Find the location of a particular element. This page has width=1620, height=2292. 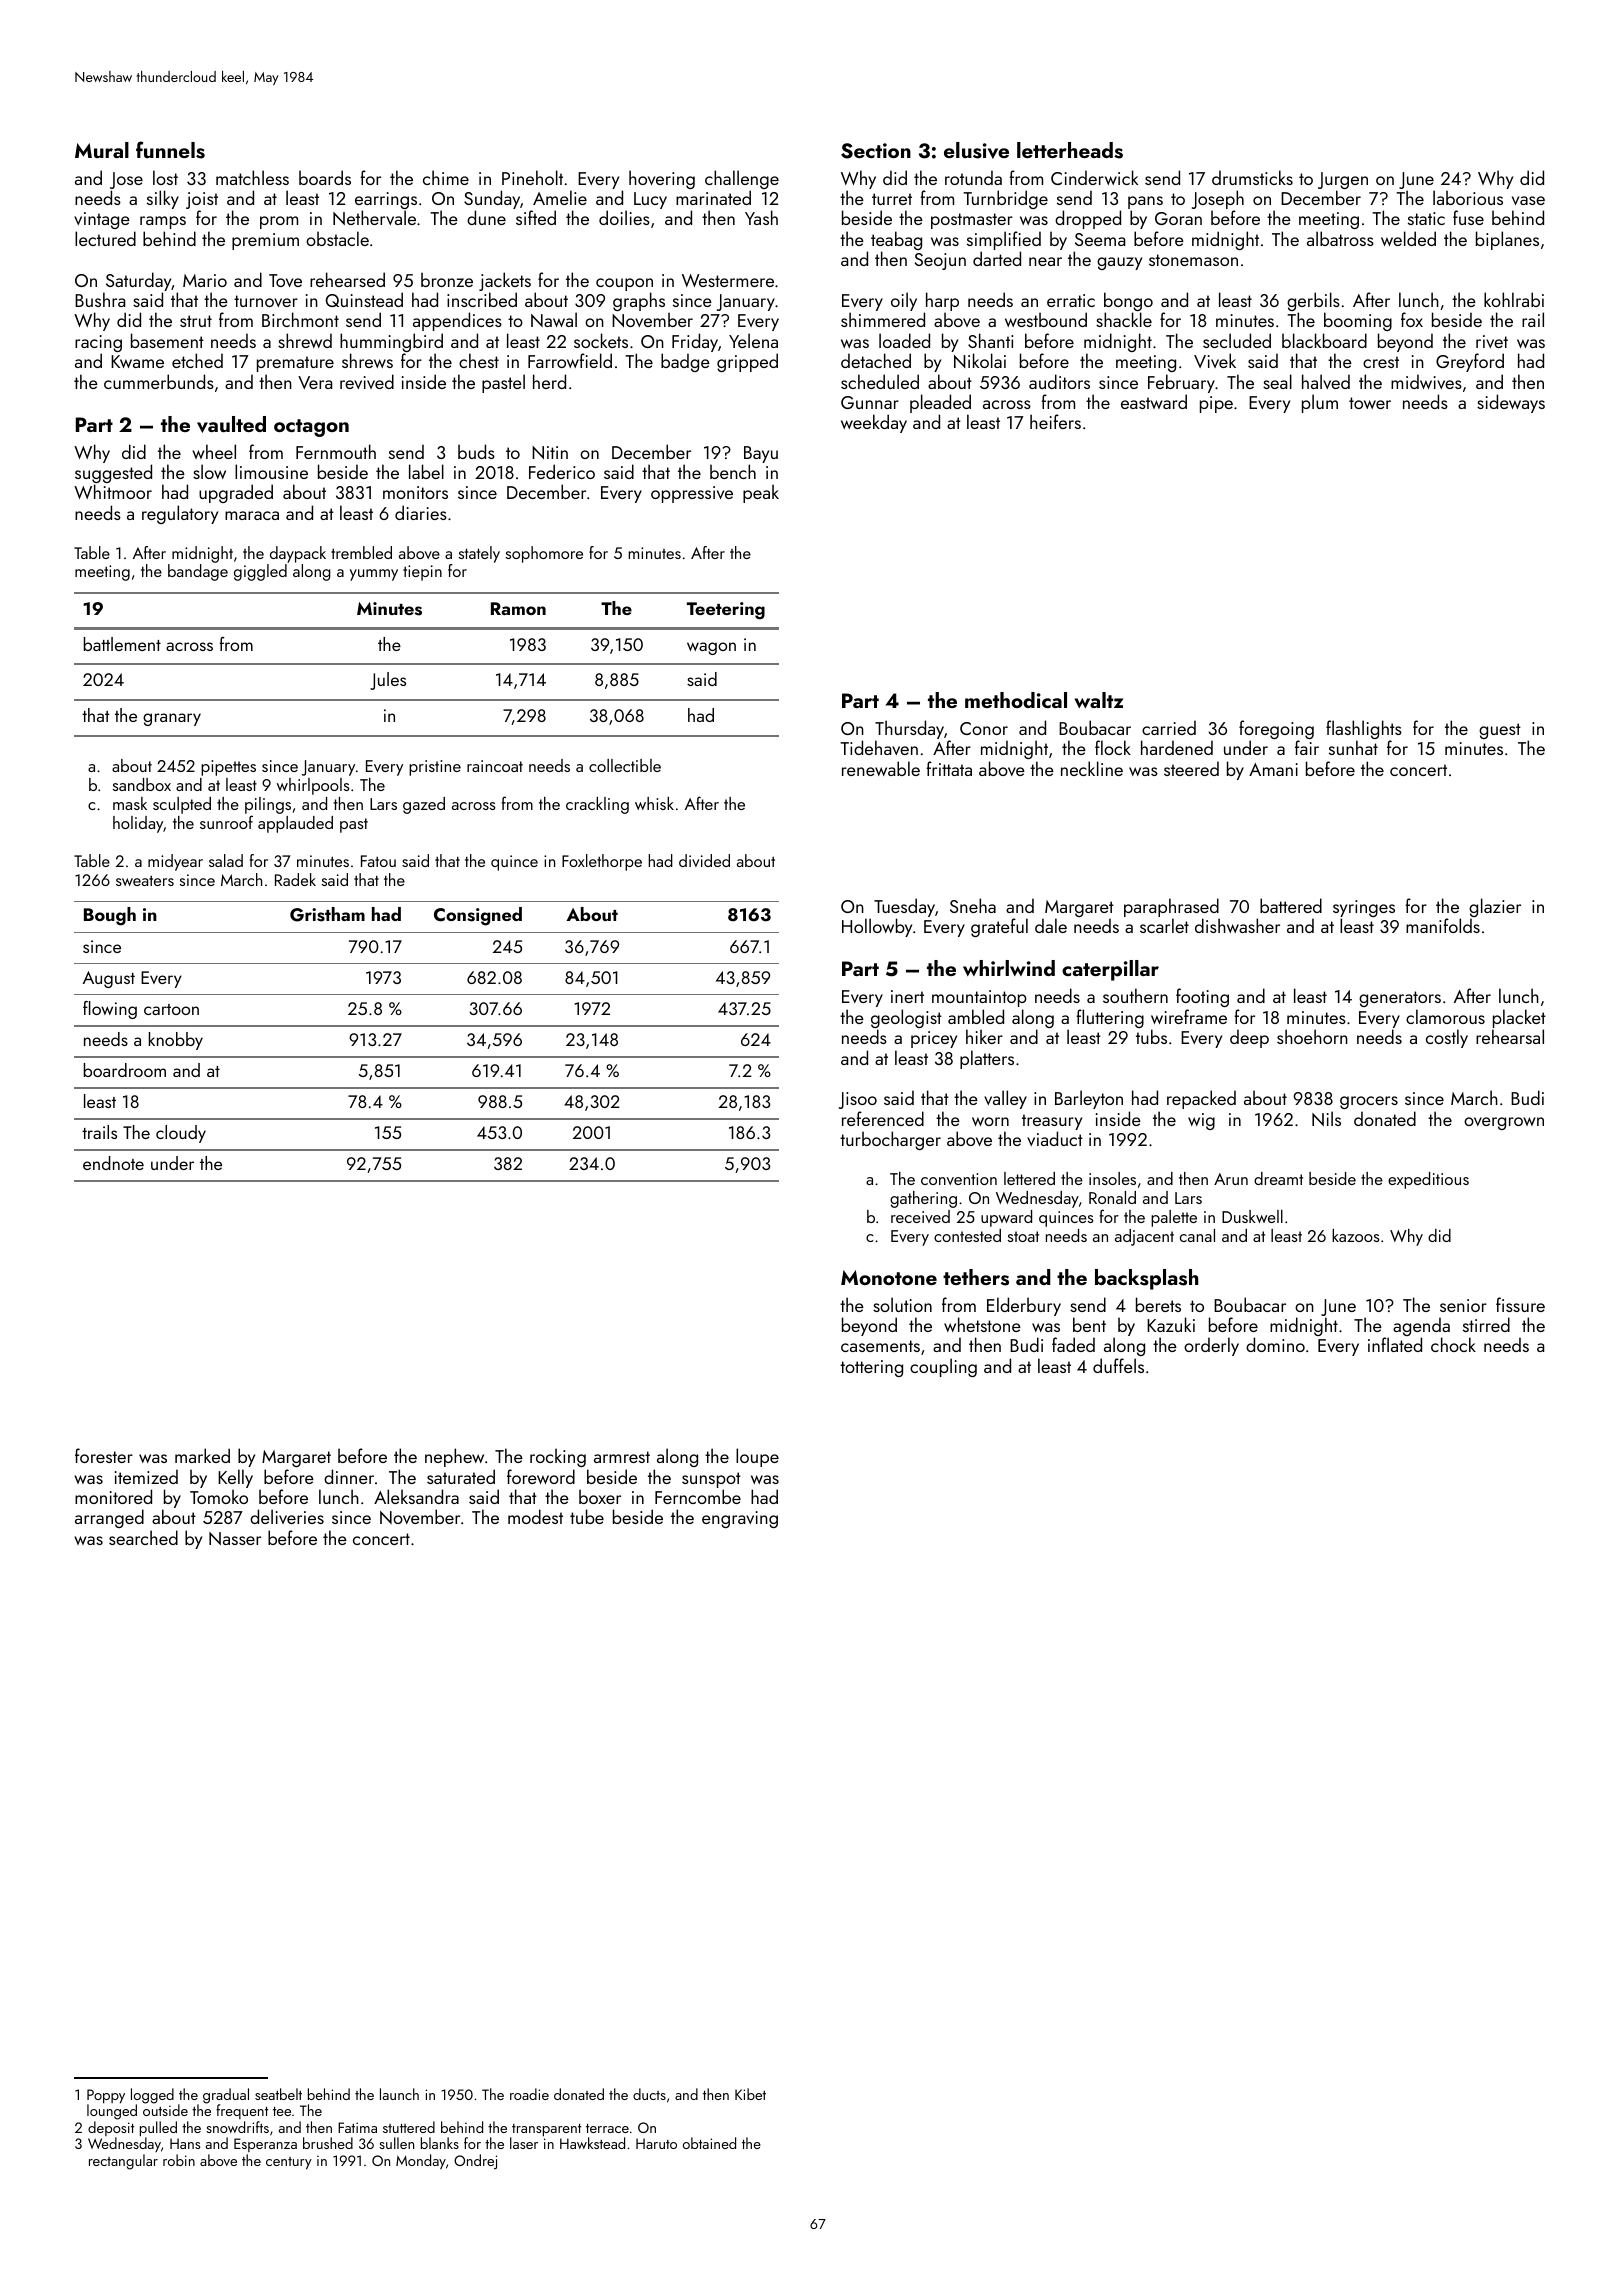

Nasser is located at coordinates (235, 1538).
